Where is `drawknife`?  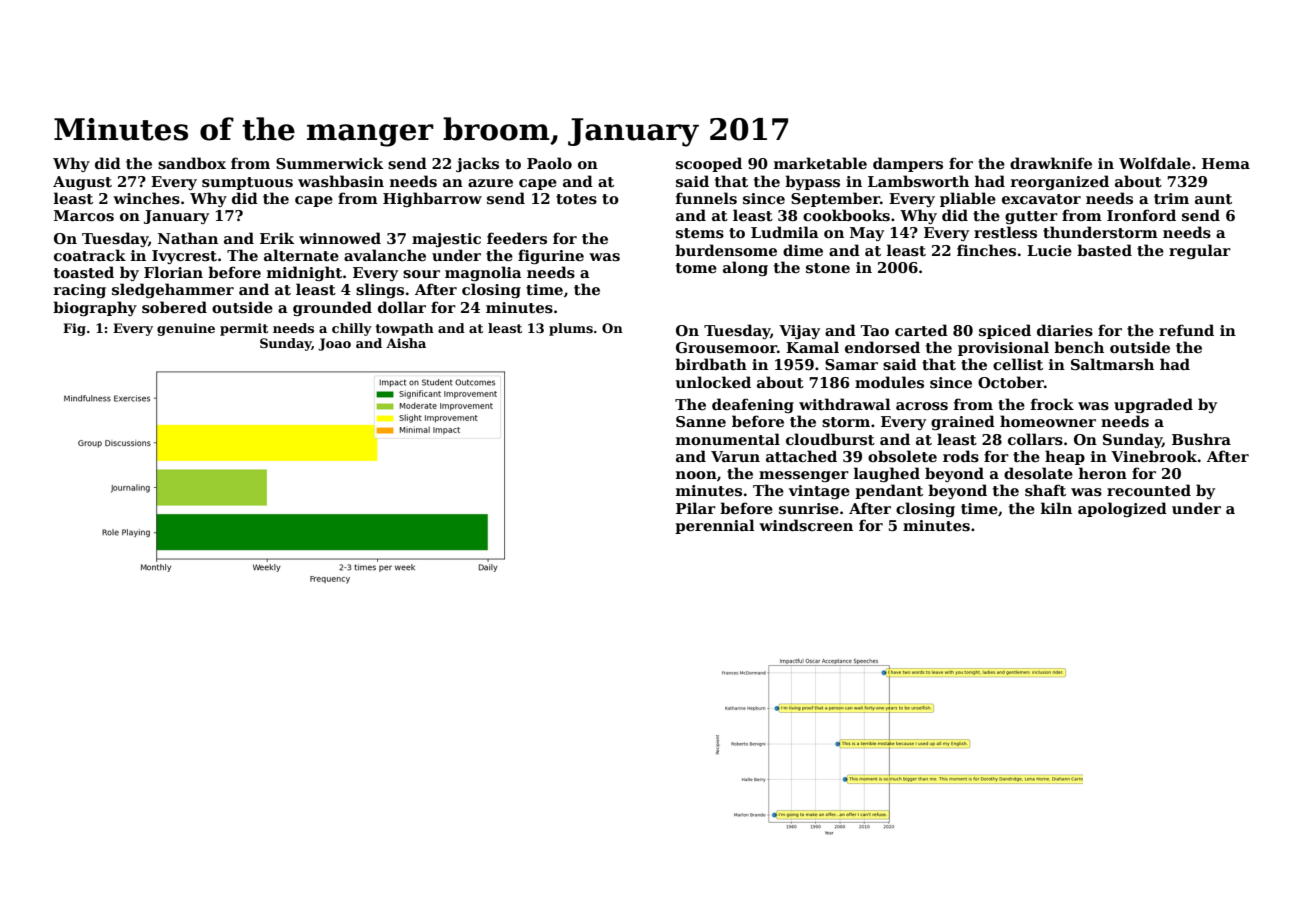 drawknife is located at coordinates (1051, 163).
